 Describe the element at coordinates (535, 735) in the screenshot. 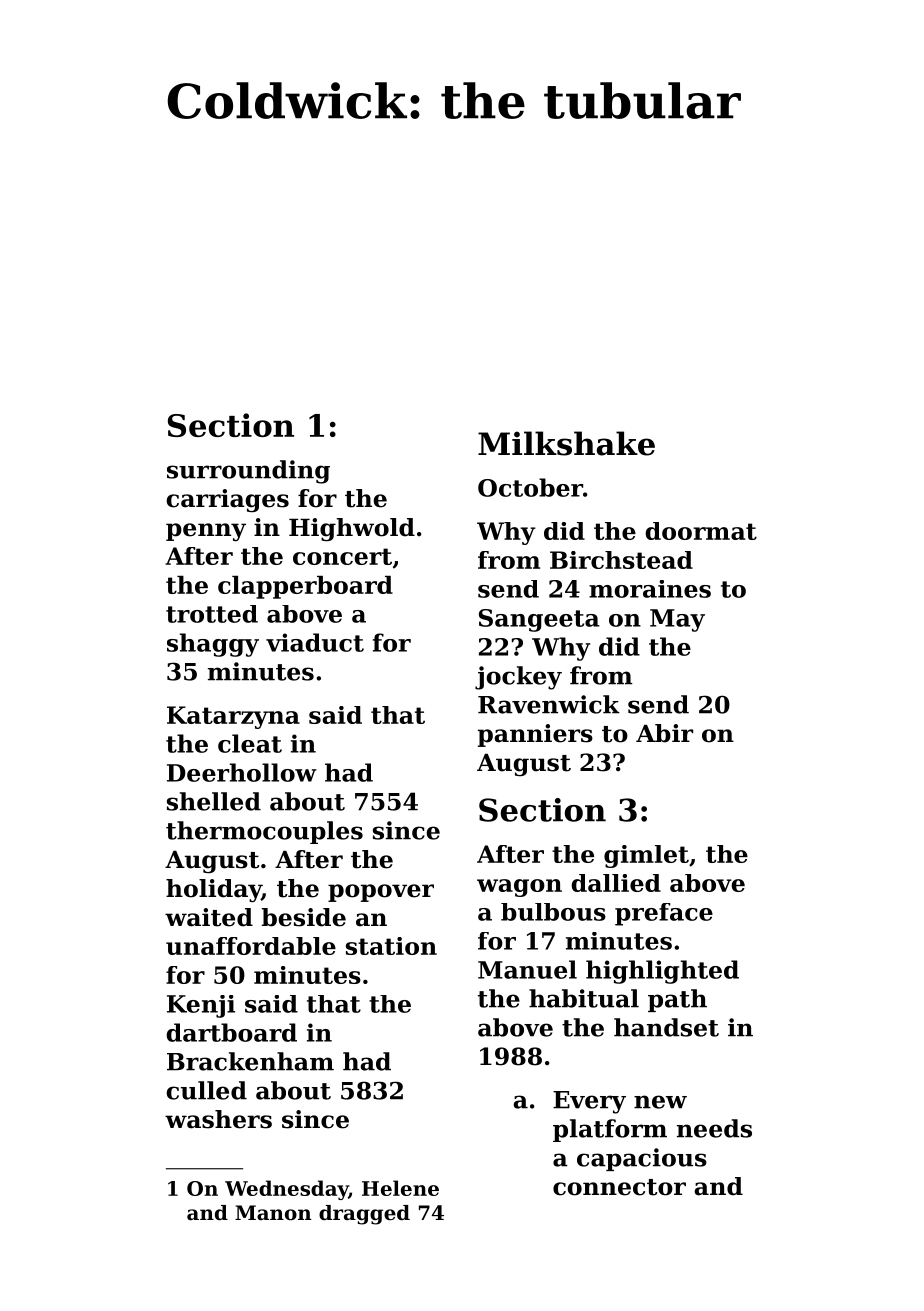

I see `panniers` at that location.
